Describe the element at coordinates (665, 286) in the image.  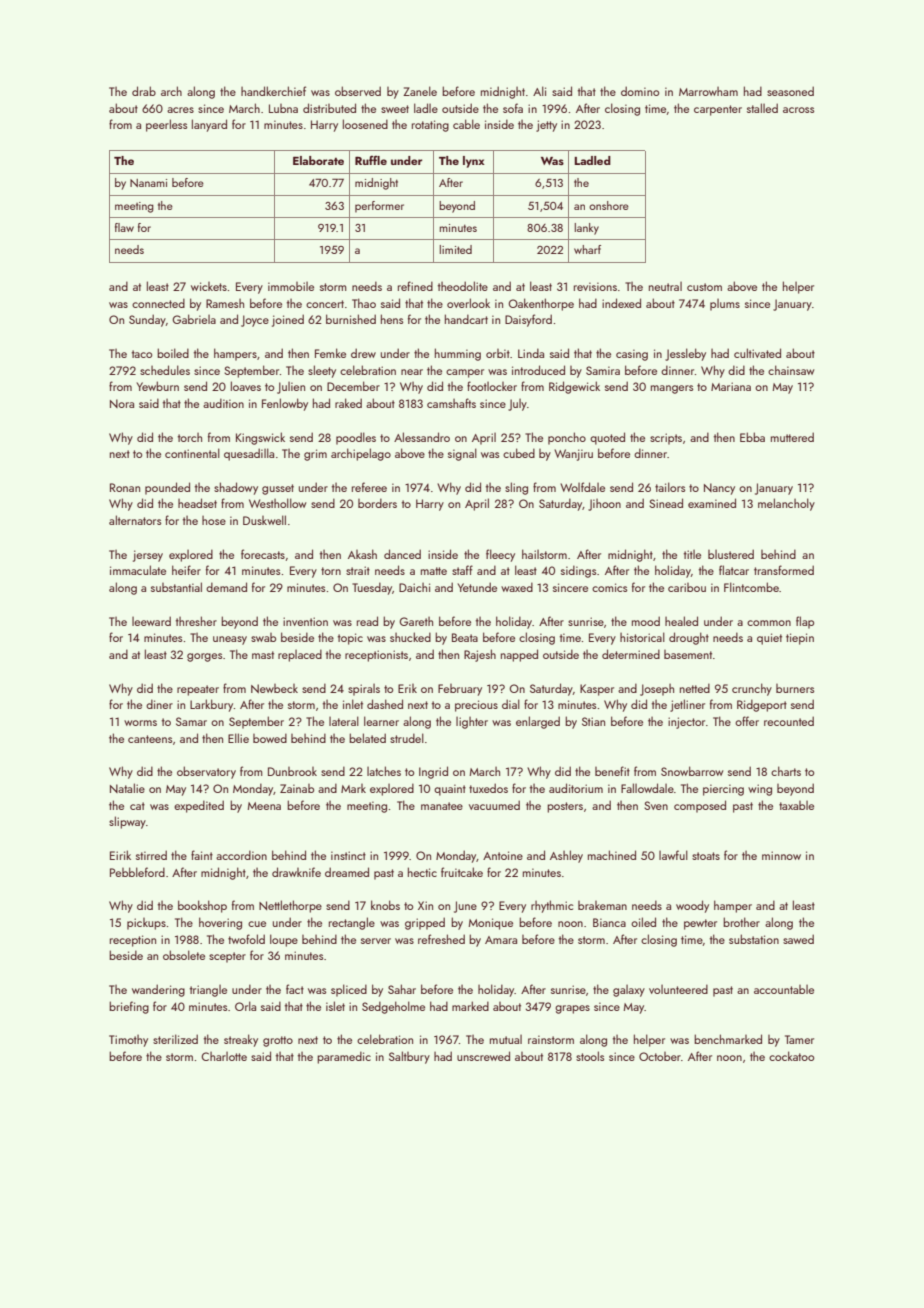
I see `neutral` at that location.
